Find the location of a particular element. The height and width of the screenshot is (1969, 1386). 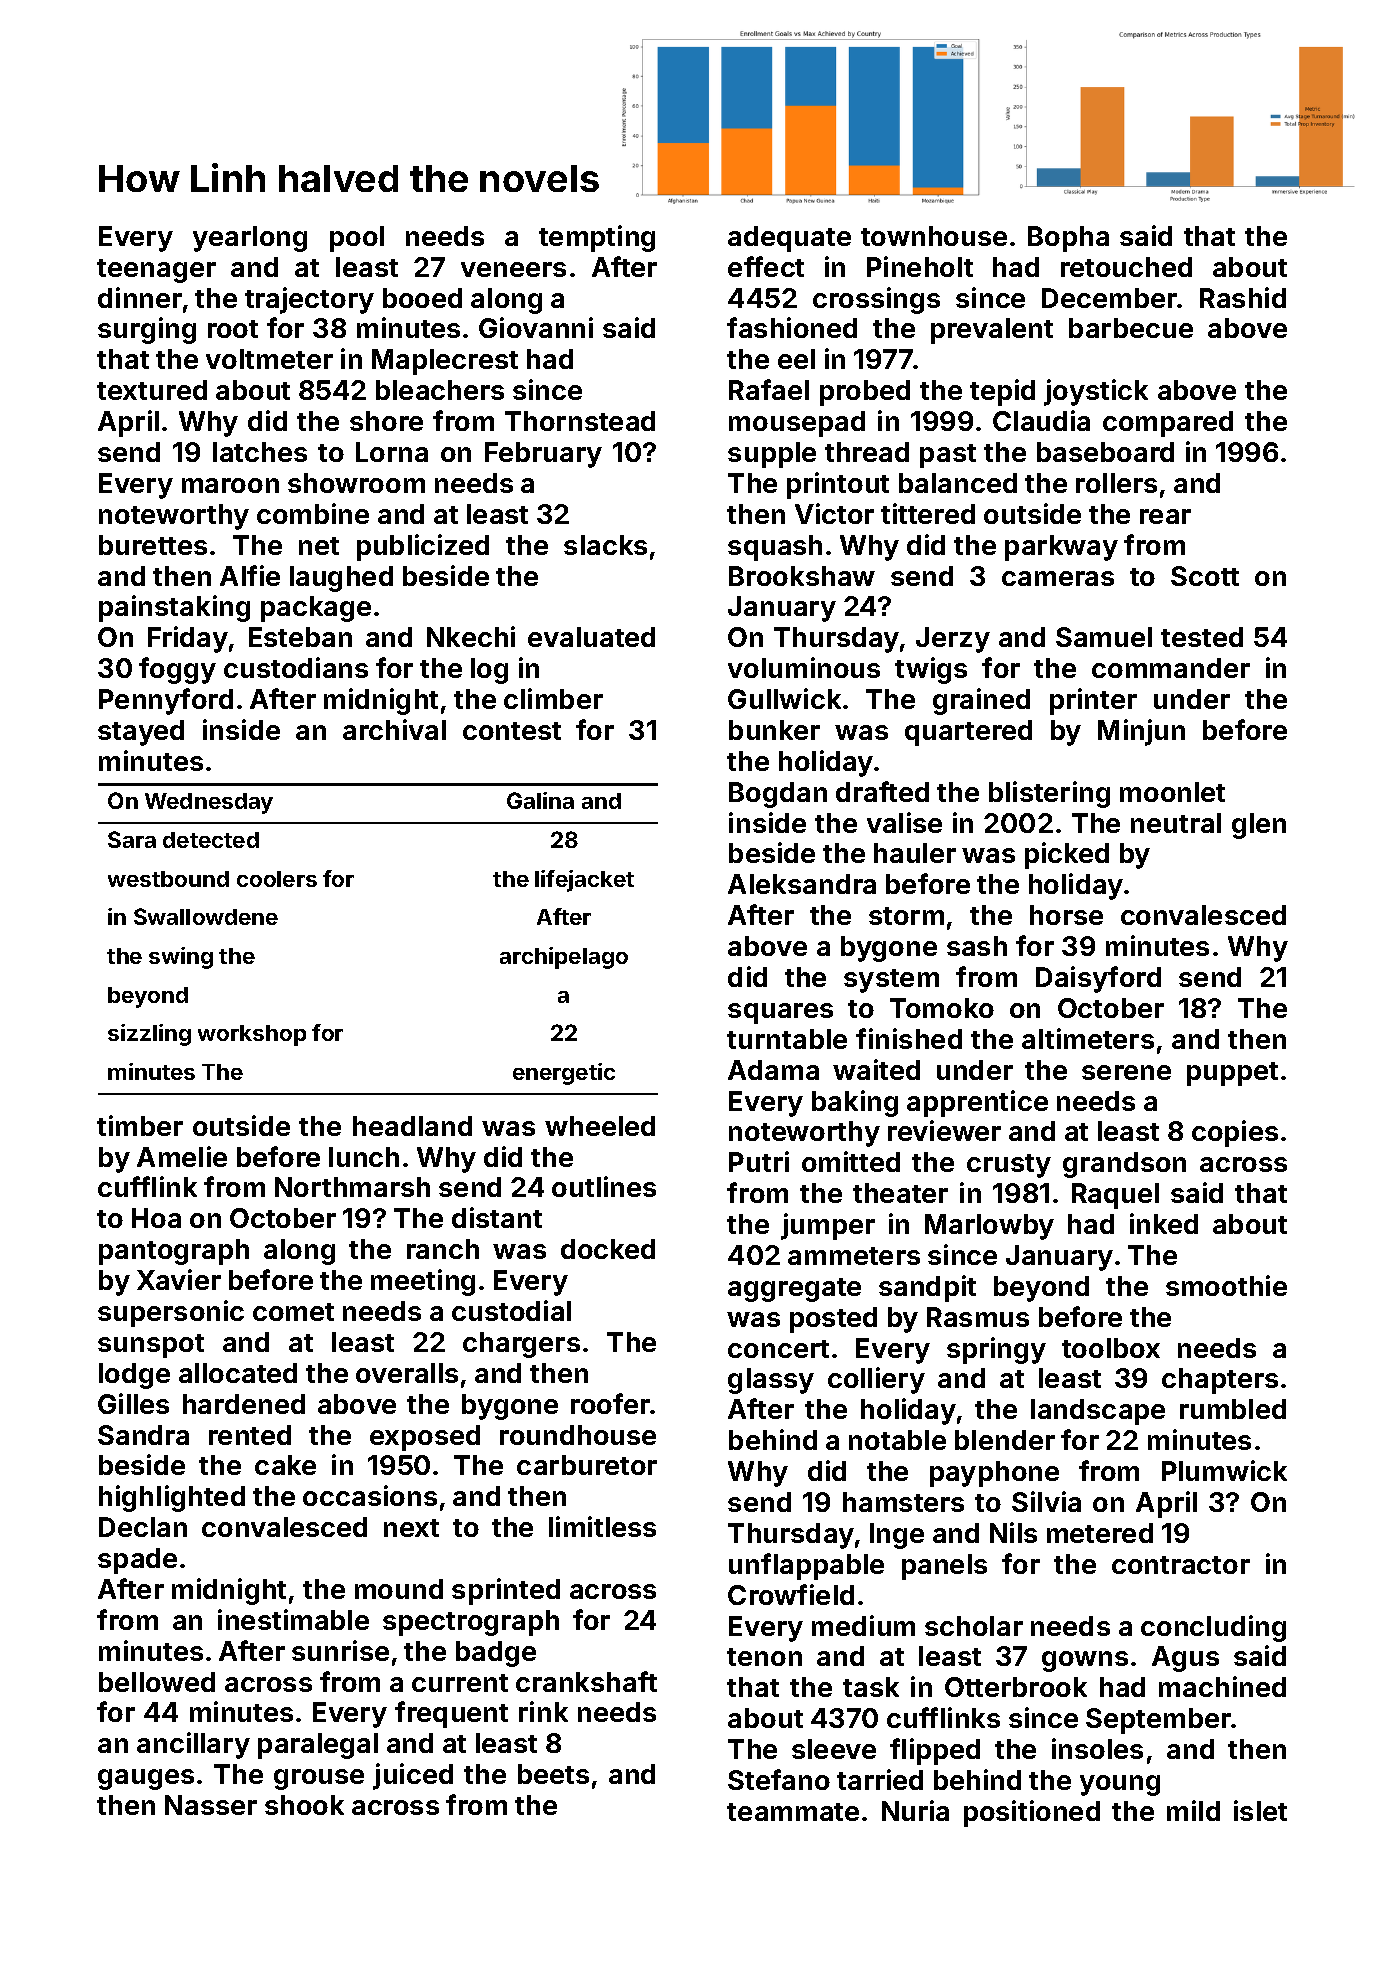

inked is located at coordinates (1164, 1223).
